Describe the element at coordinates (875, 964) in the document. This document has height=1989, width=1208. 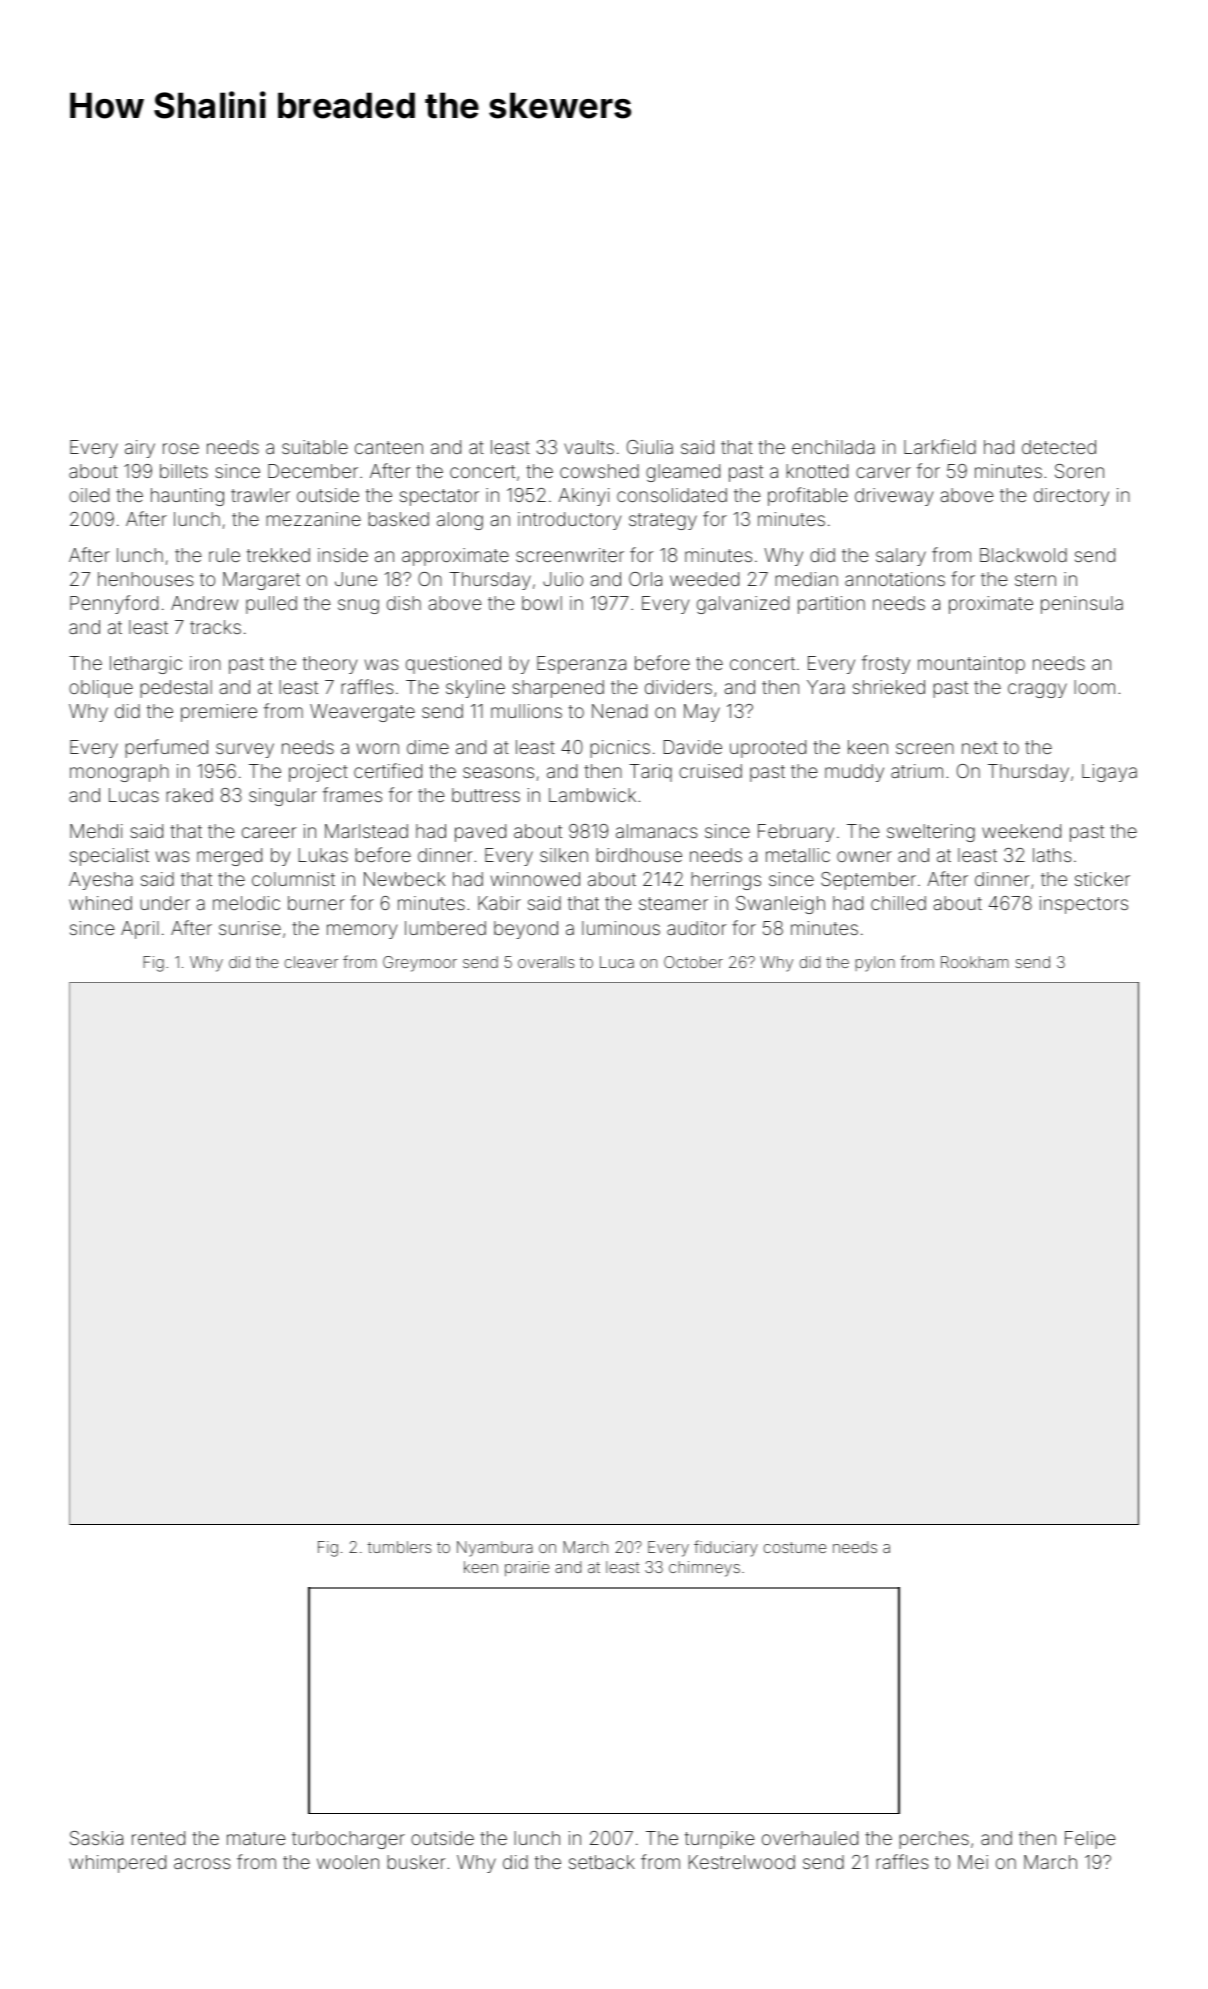
I see `pylon` at that location.
